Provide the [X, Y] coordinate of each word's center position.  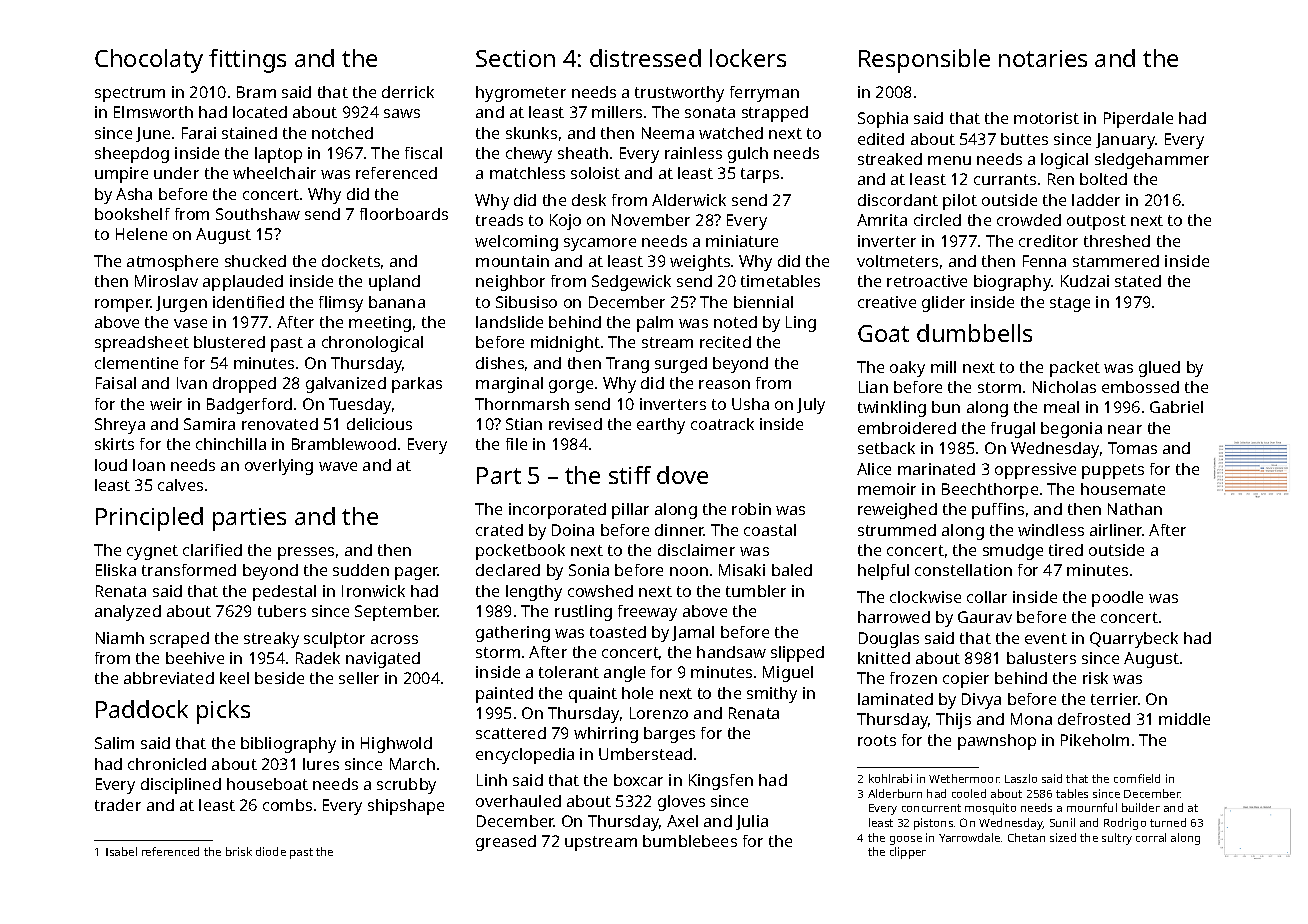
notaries [1043, 58]
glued [1159, 369]
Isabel [121, 851]
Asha [134, 194]
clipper [908, 853]
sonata [710, 112]
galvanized [346, 385]
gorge [571, 386]
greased [506, 843]
